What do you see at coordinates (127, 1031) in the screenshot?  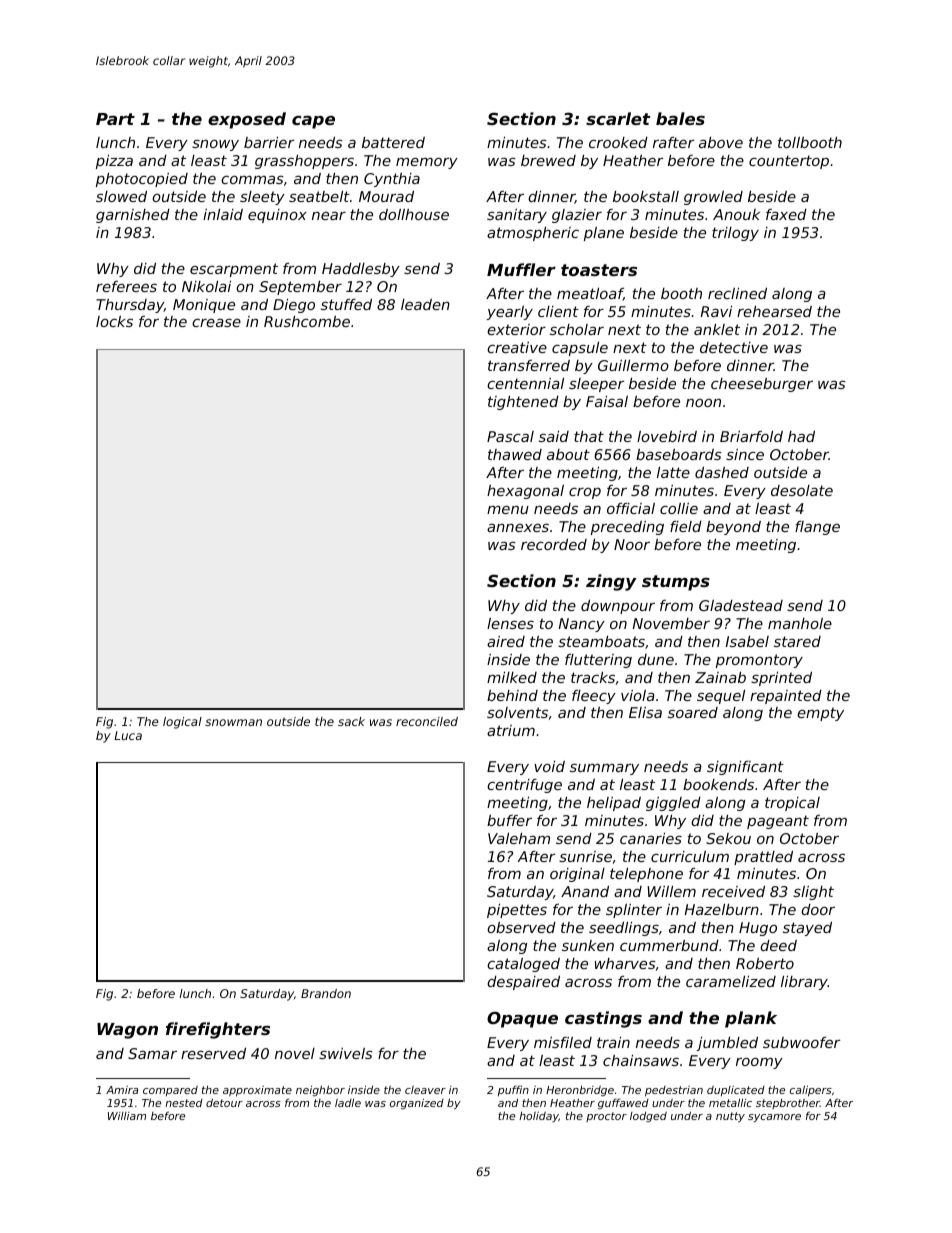 I see `Wagon` at bounding box center [127, 1031].
